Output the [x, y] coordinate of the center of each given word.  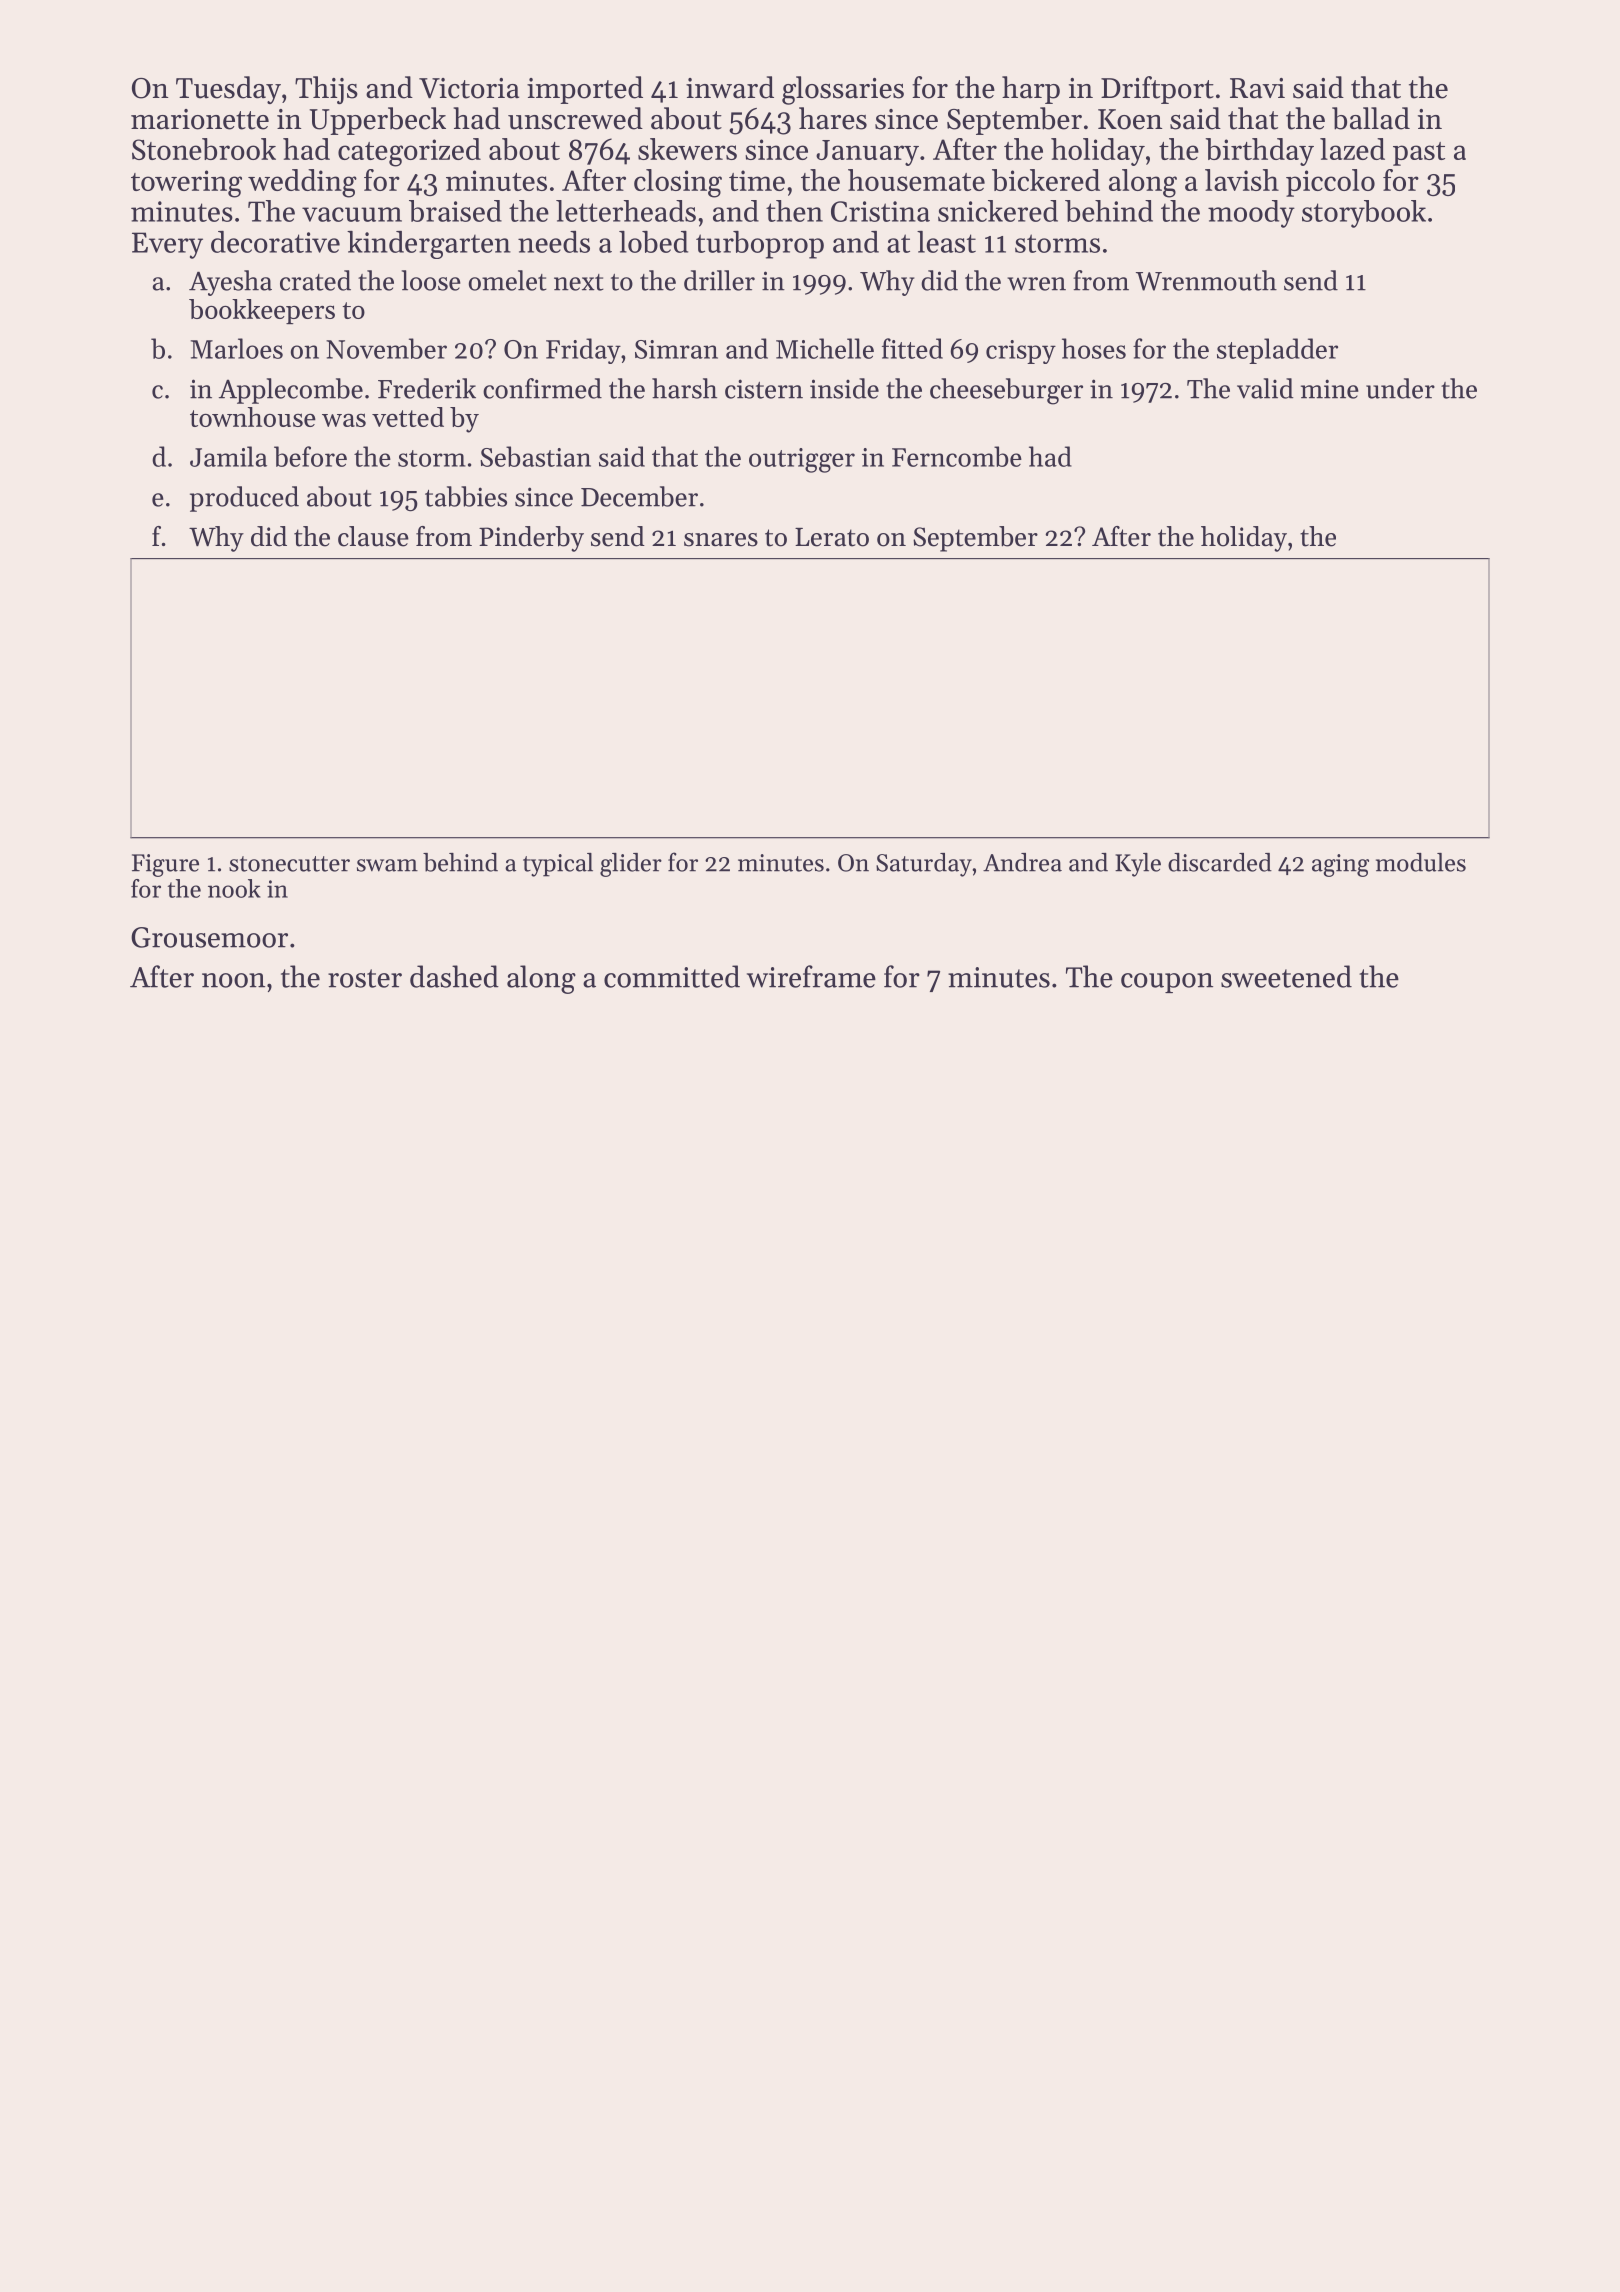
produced [244, 499]
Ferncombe [957, 456]
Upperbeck [377, 121]
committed [672, 976]
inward [730, 87]
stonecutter [289, 864]
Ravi [1257, 88]
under [1400, 388]
